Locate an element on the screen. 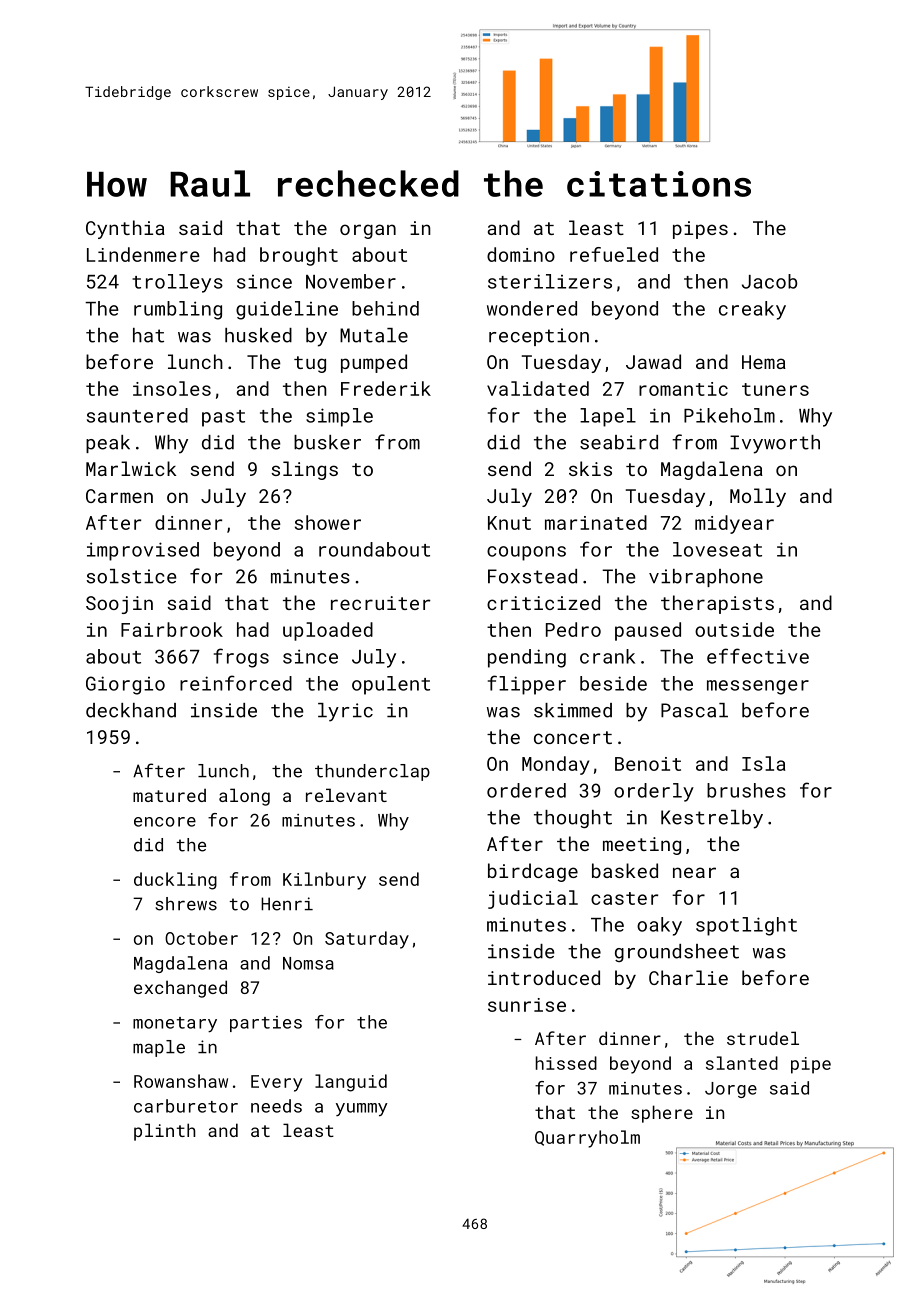 Image resolution: width=924 pixels, height=1311 pixels. recruiter is located at coordinates (381, 603).
